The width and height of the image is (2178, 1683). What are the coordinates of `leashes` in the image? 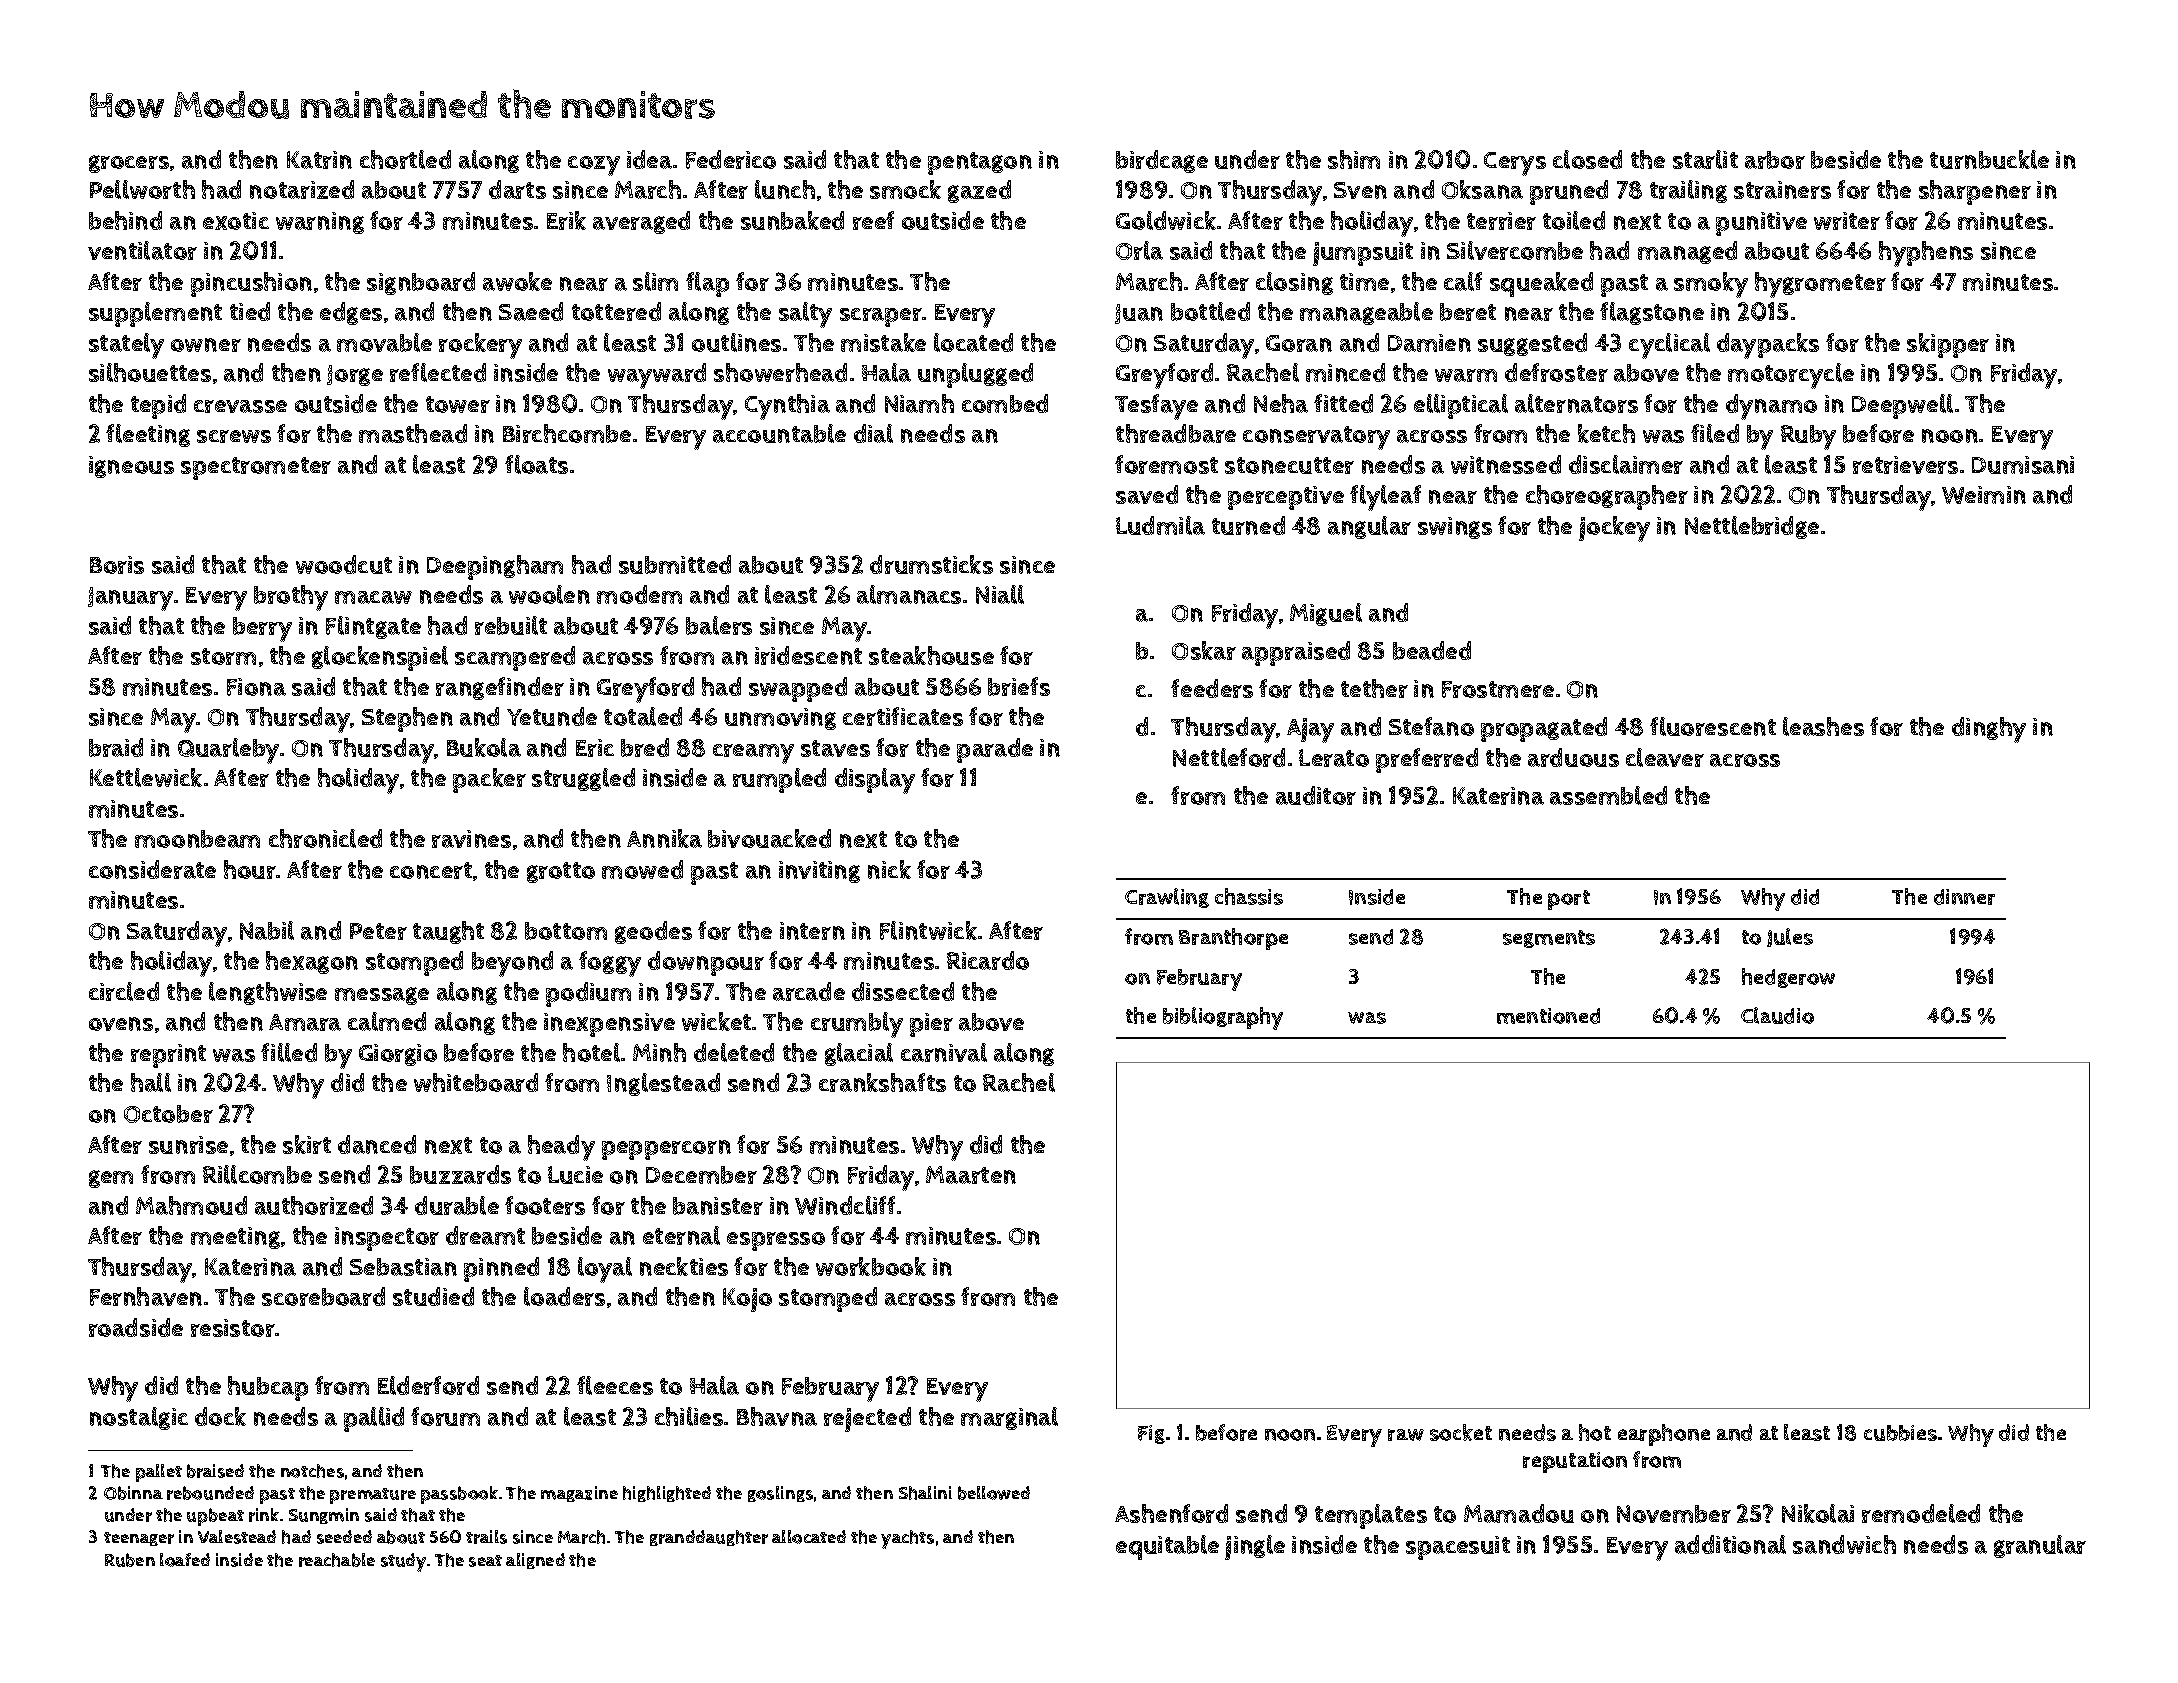 It's located at (1823, 726).
